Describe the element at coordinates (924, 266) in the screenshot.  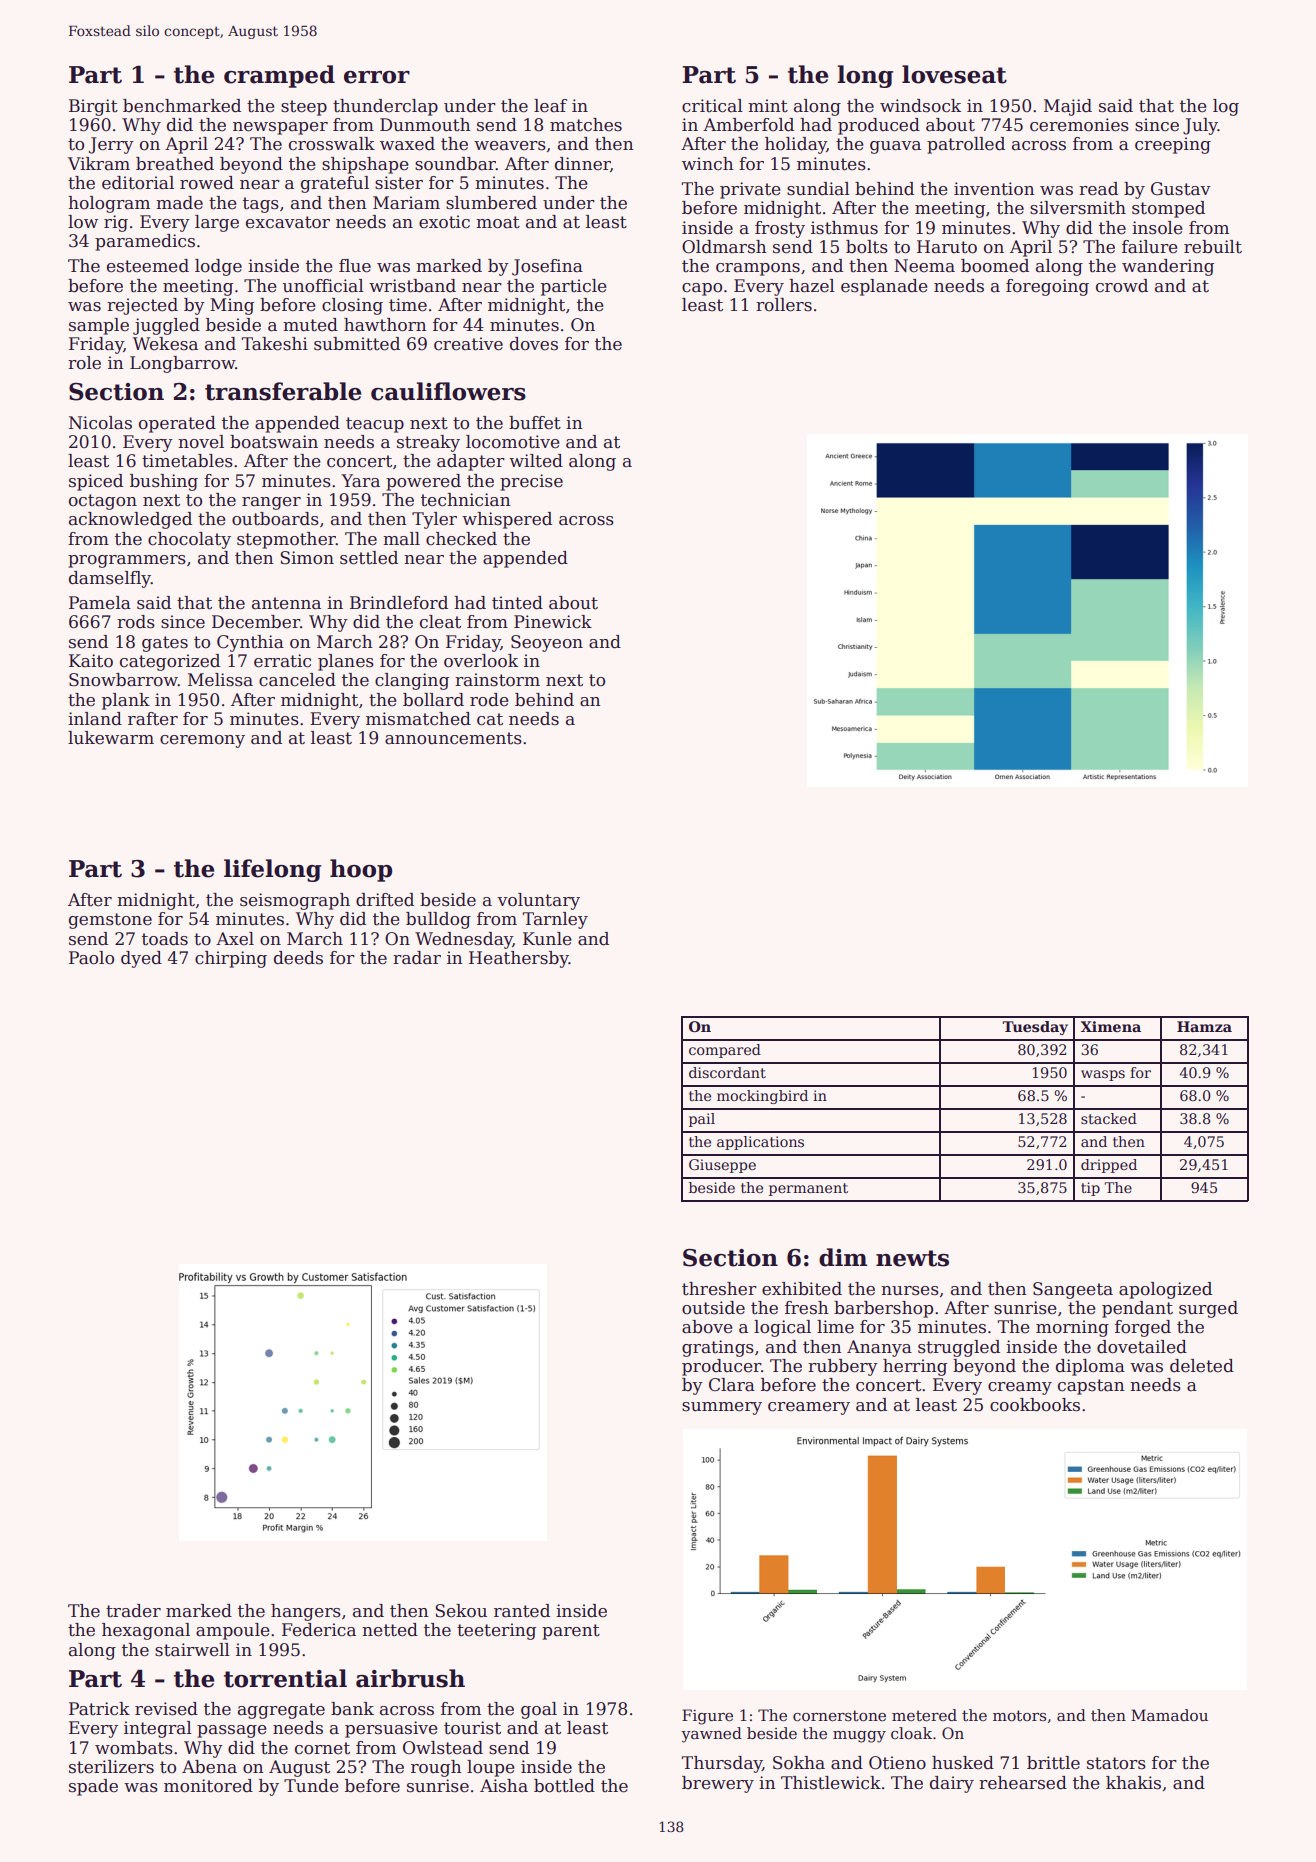
I see `Neema` at that location.
